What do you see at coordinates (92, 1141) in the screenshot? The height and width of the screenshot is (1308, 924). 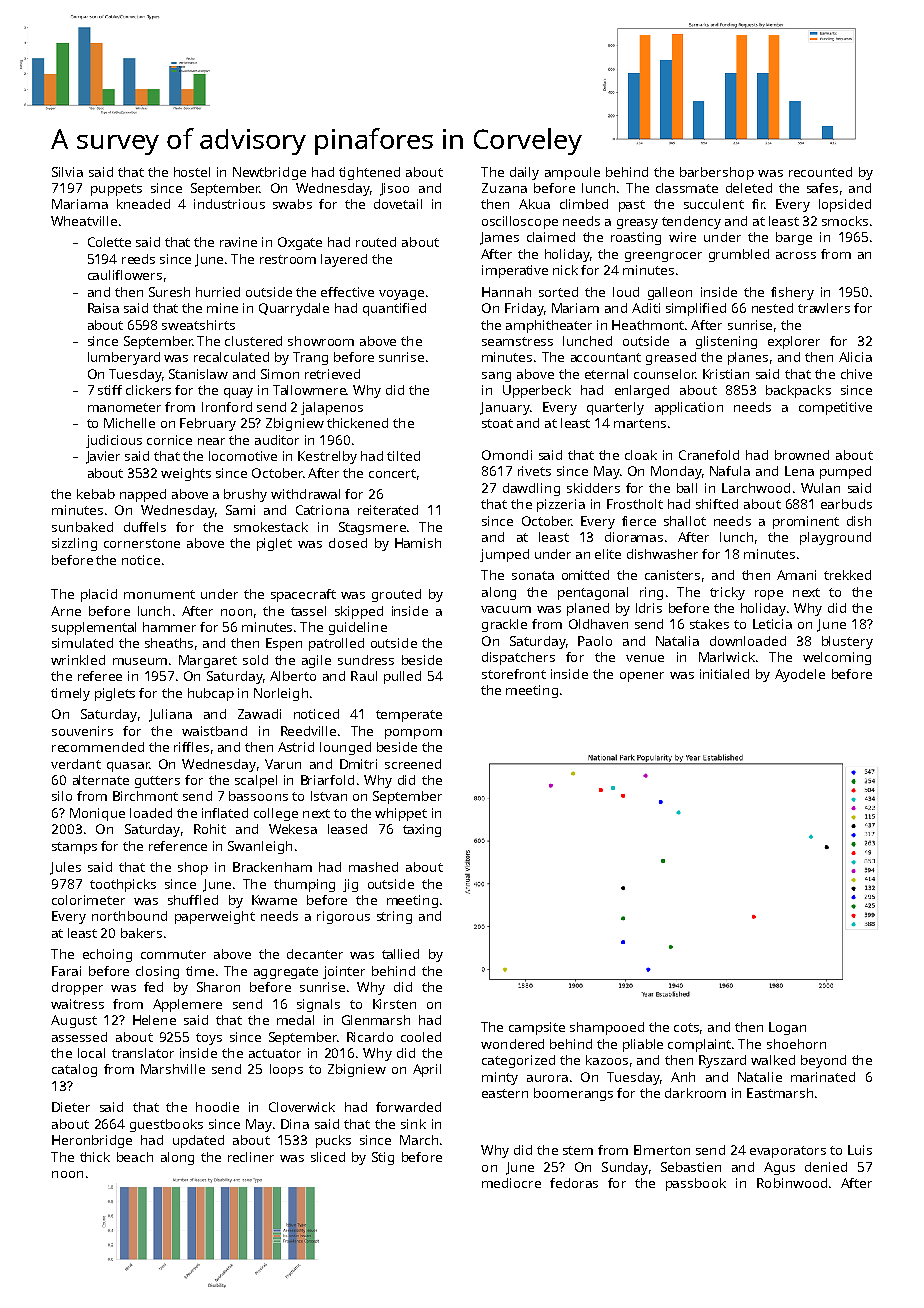 I see `Heronbridge` at bounding box center [92, 1141].
